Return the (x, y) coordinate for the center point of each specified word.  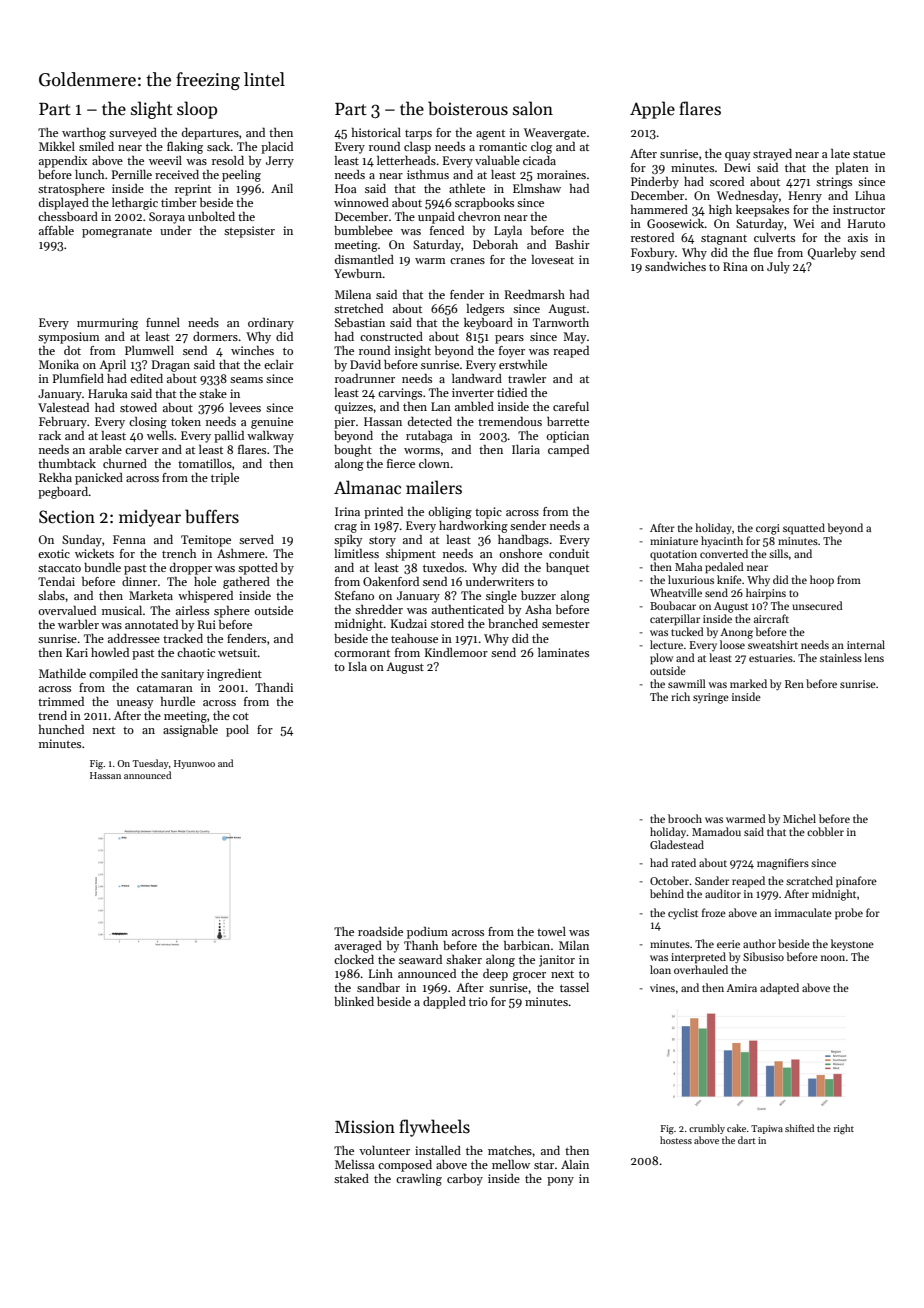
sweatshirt (773, 644)
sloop (197, 110)
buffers (212, 516)
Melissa (355, 1164)
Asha (538, 609)
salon (533, 108)
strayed (772, 155)
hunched (61, 729)
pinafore (856, 882)
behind (667, 893)
